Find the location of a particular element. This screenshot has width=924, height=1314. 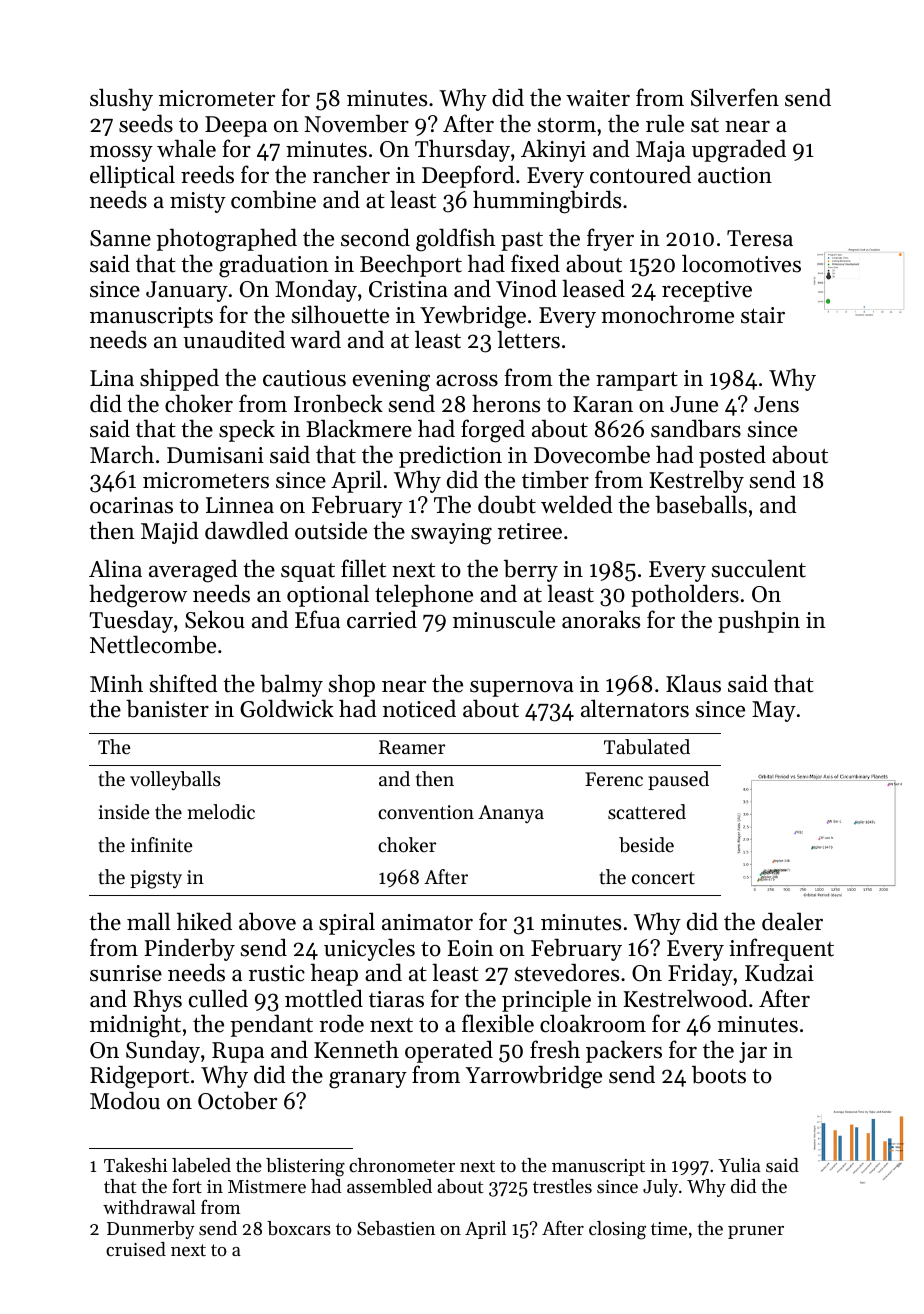

fort is located at coordinates (187, 1186).
